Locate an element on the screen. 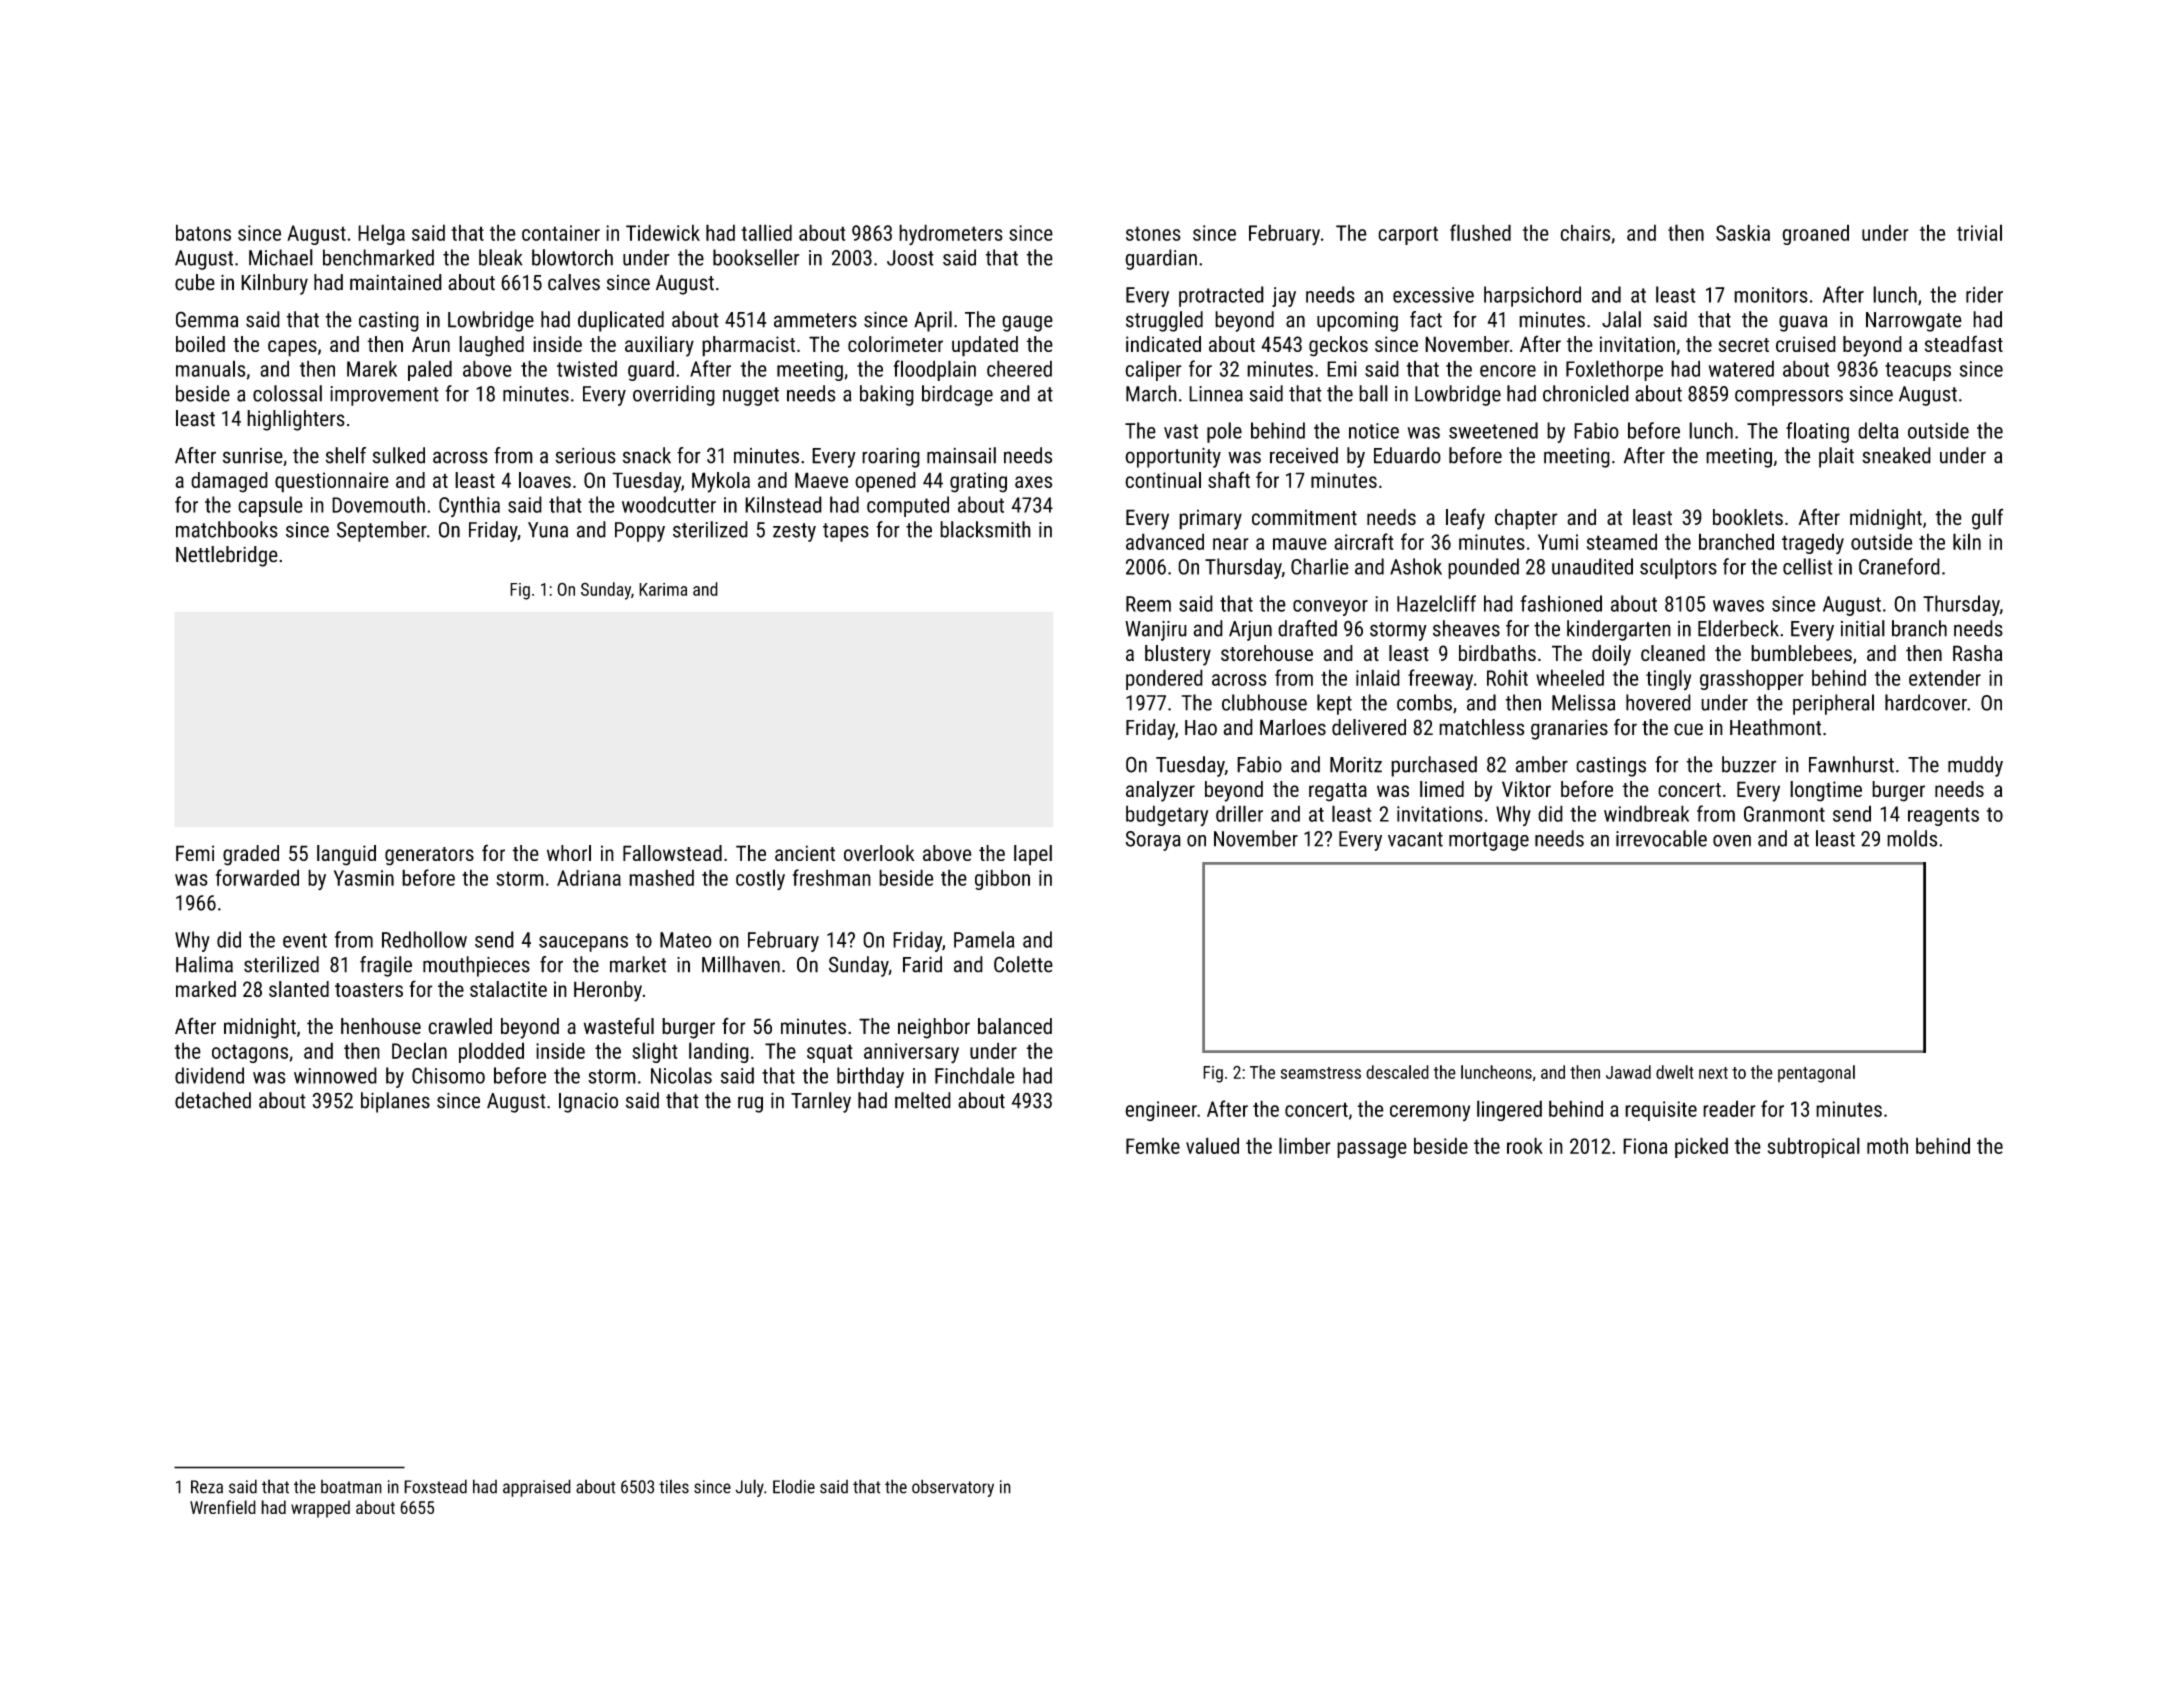  Halima is located at coordinates (204, 964).
